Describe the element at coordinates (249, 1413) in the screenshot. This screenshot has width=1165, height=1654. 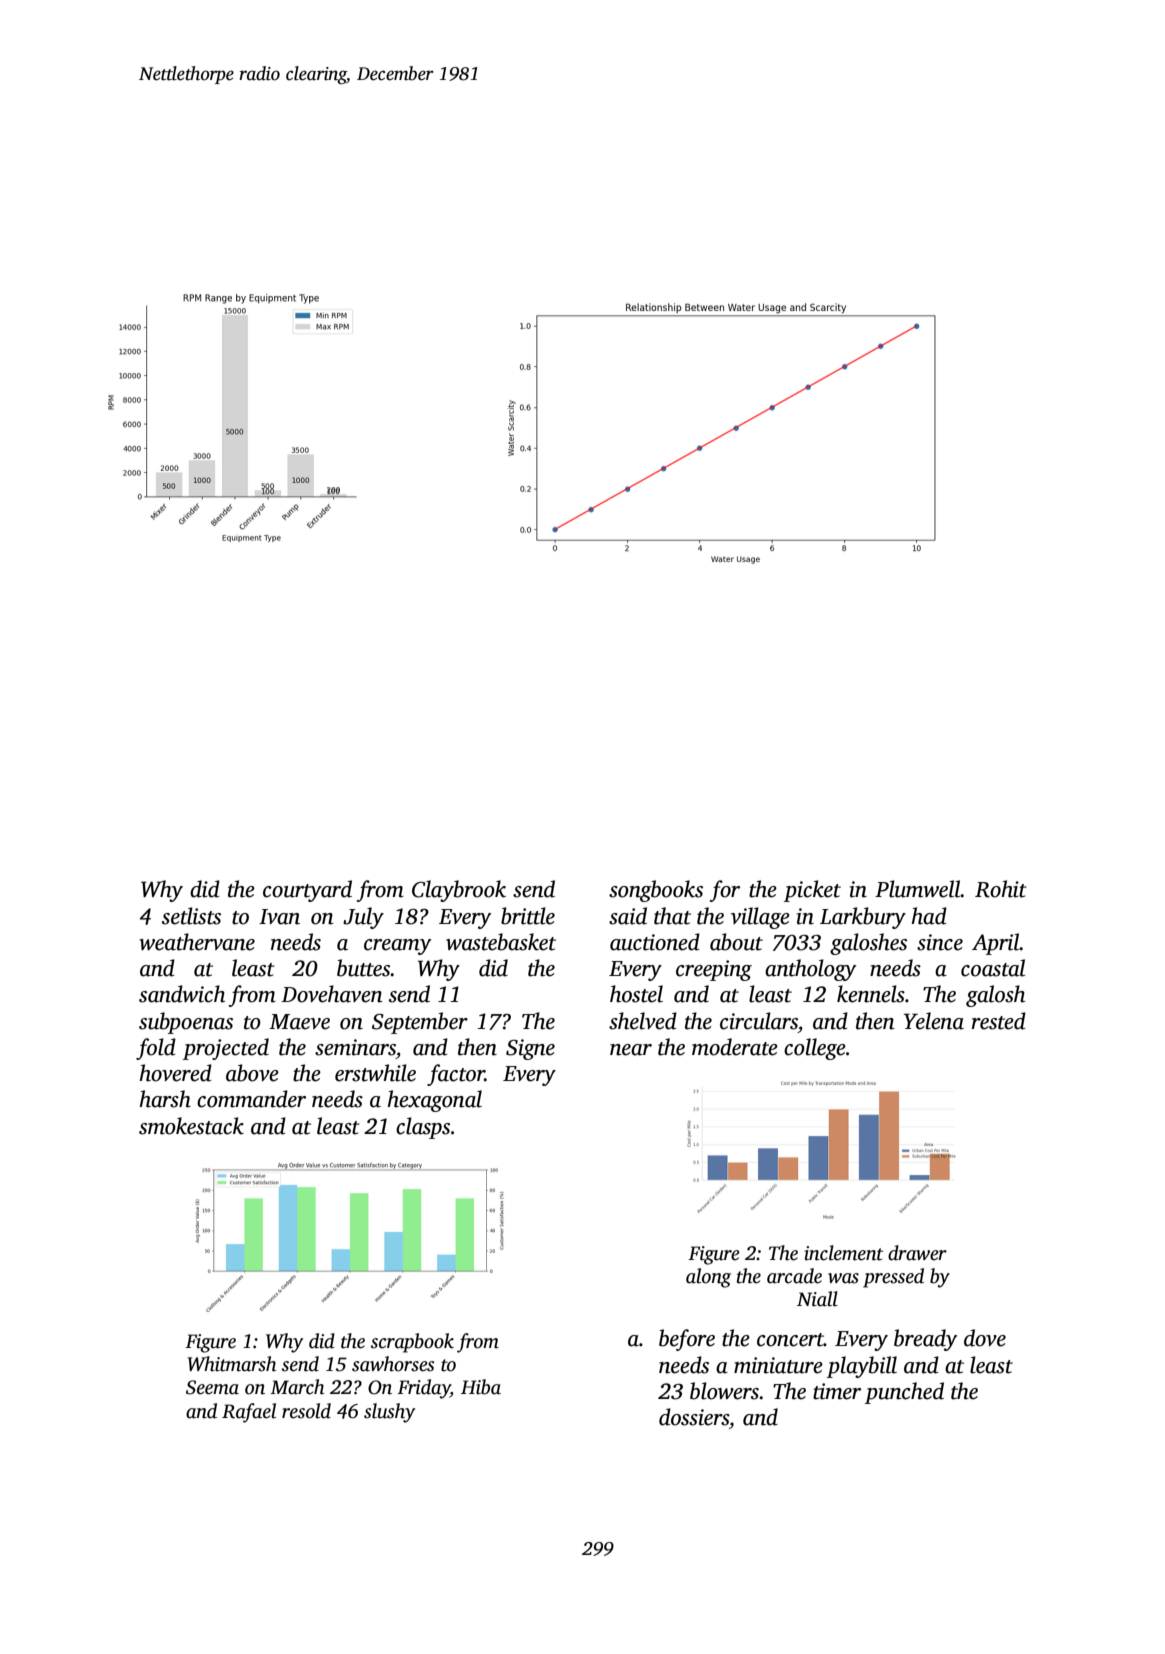
I see `Rafael` at that location.
